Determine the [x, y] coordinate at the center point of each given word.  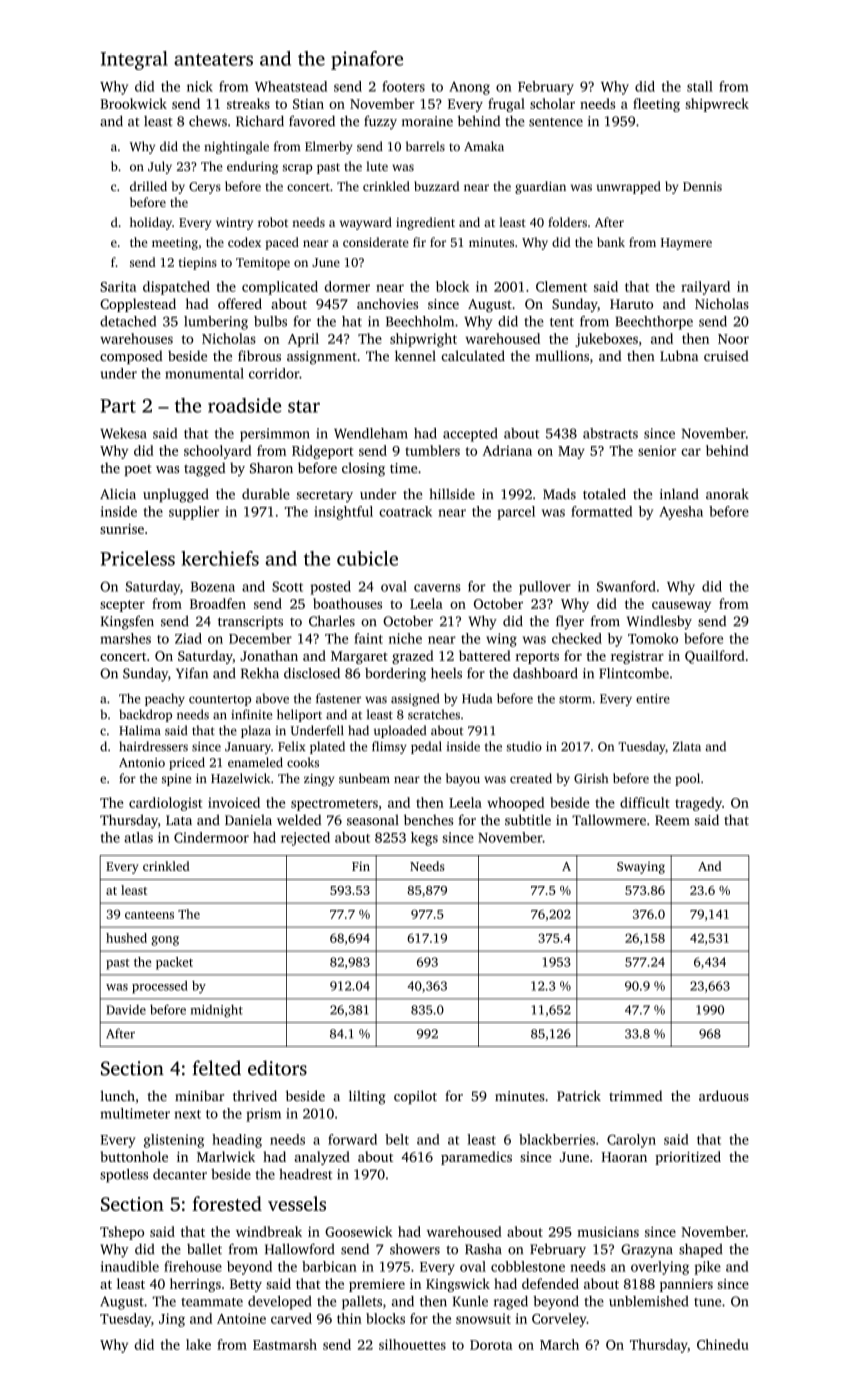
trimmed [635, 1095]
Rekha [260, 673]
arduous [724, 1095]
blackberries [557, 1139]
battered [485, 655]
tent [562, 322]
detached [128, 321]
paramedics [476, 1158]
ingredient [425, 223]
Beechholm [420, 321]
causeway [681, 607]
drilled [148, 186]
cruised [726, 355]
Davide [126, 1010]
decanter [180, 1174]
